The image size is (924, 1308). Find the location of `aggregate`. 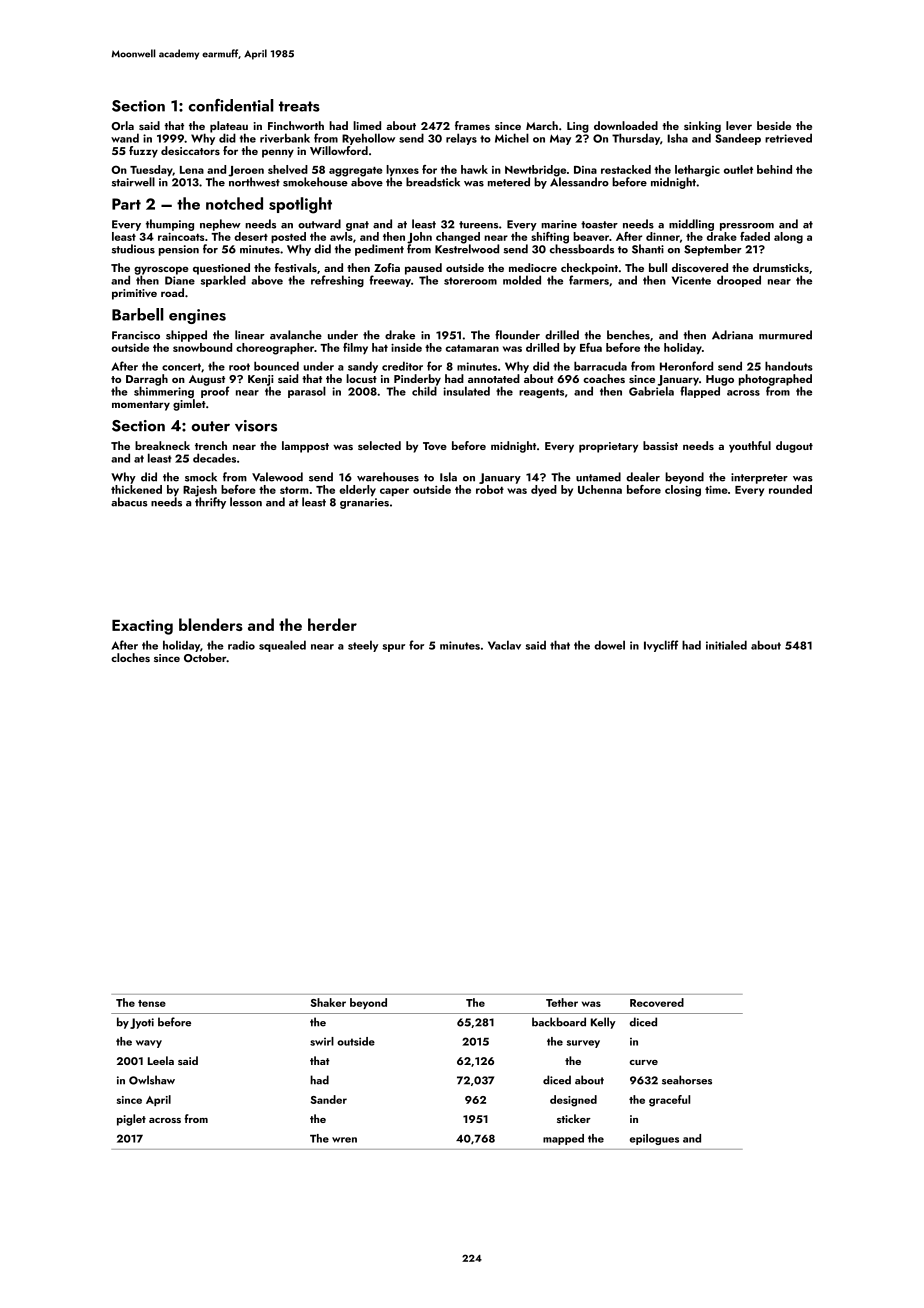

aggregate is located at coordinates (356, 172).
